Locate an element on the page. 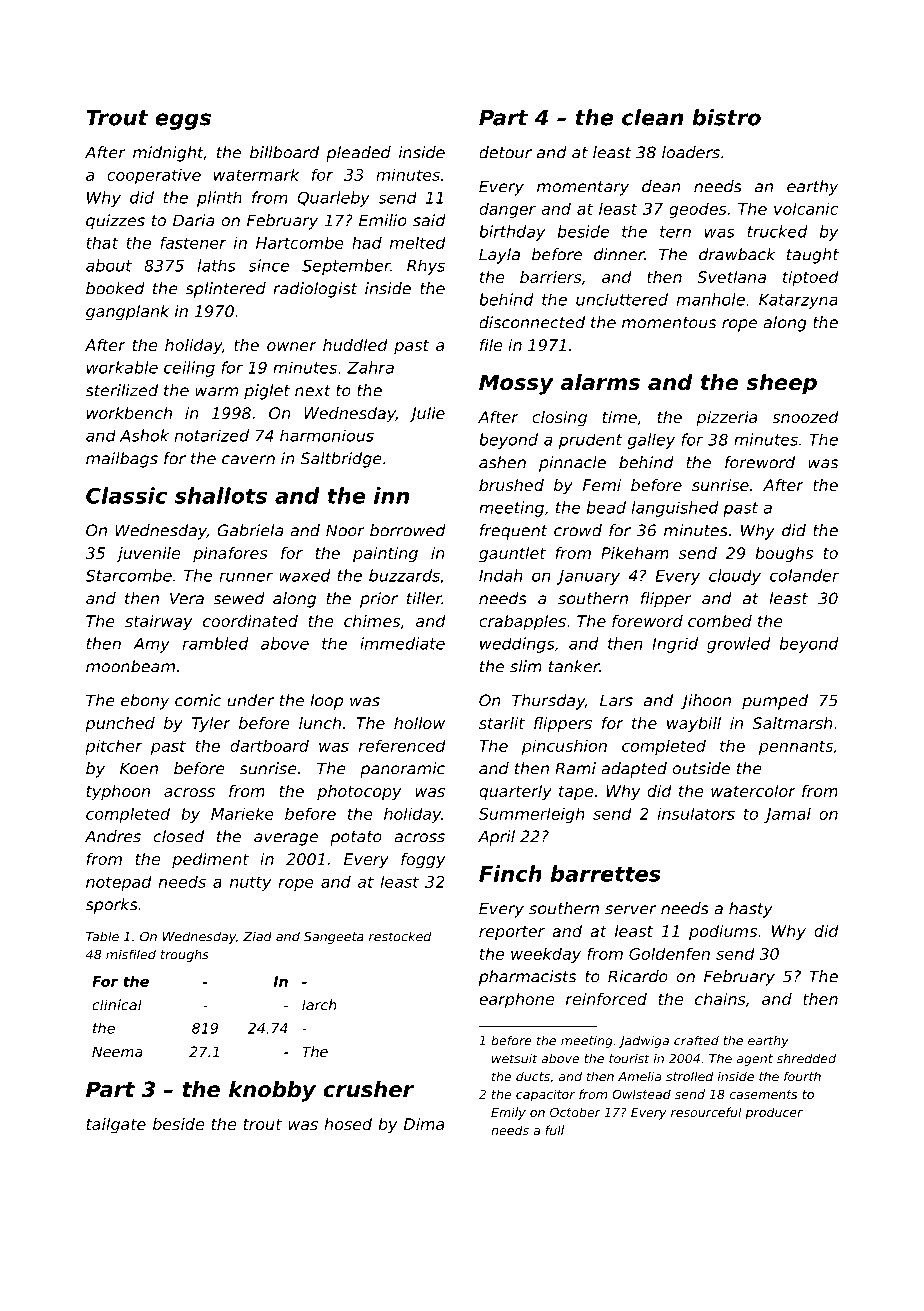 The width and height of the document is (924, 1311). bistro is located at coordinates (726, 117).
